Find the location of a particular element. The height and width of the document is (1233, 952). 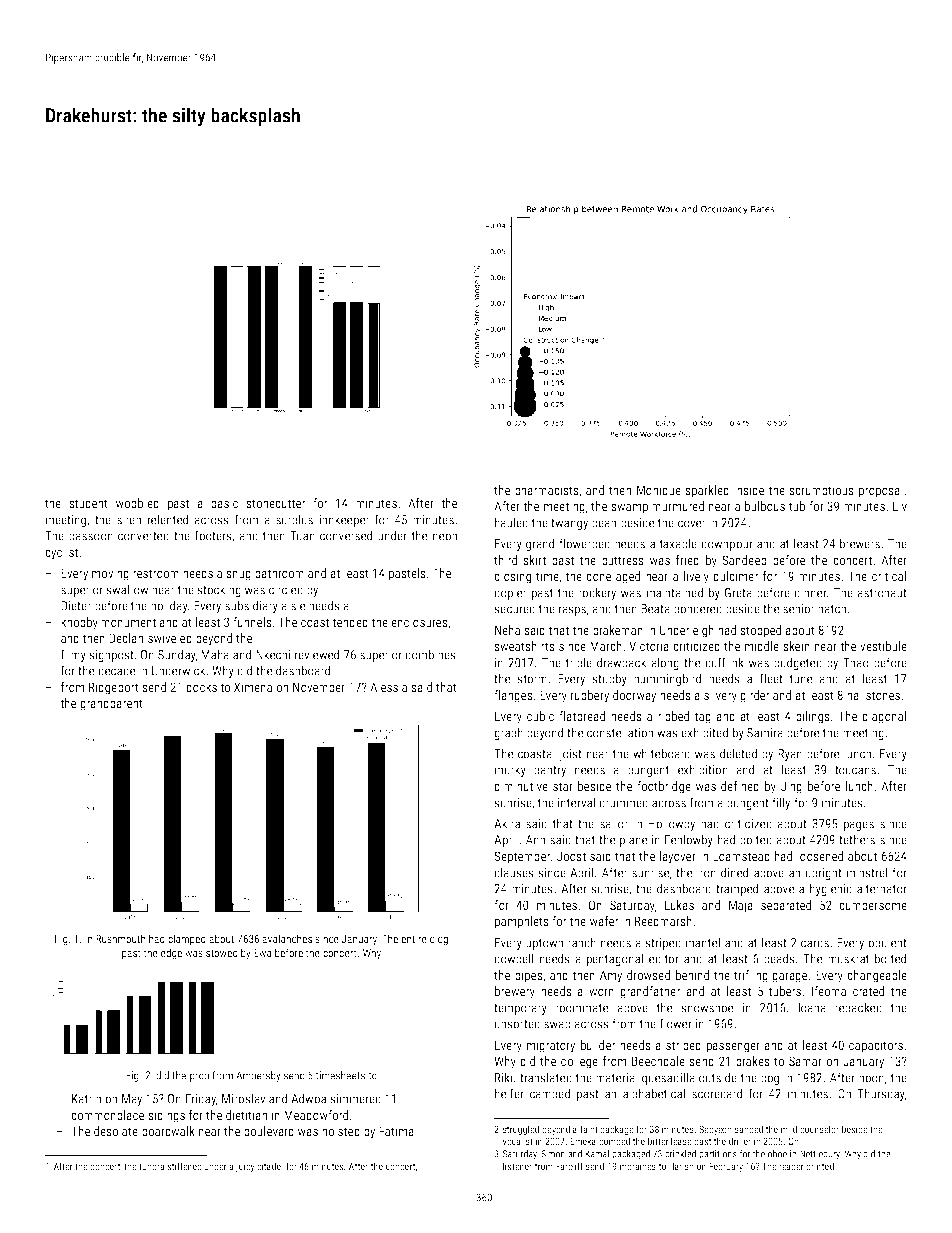

subsidiary is located at coordinates (251, 606).
